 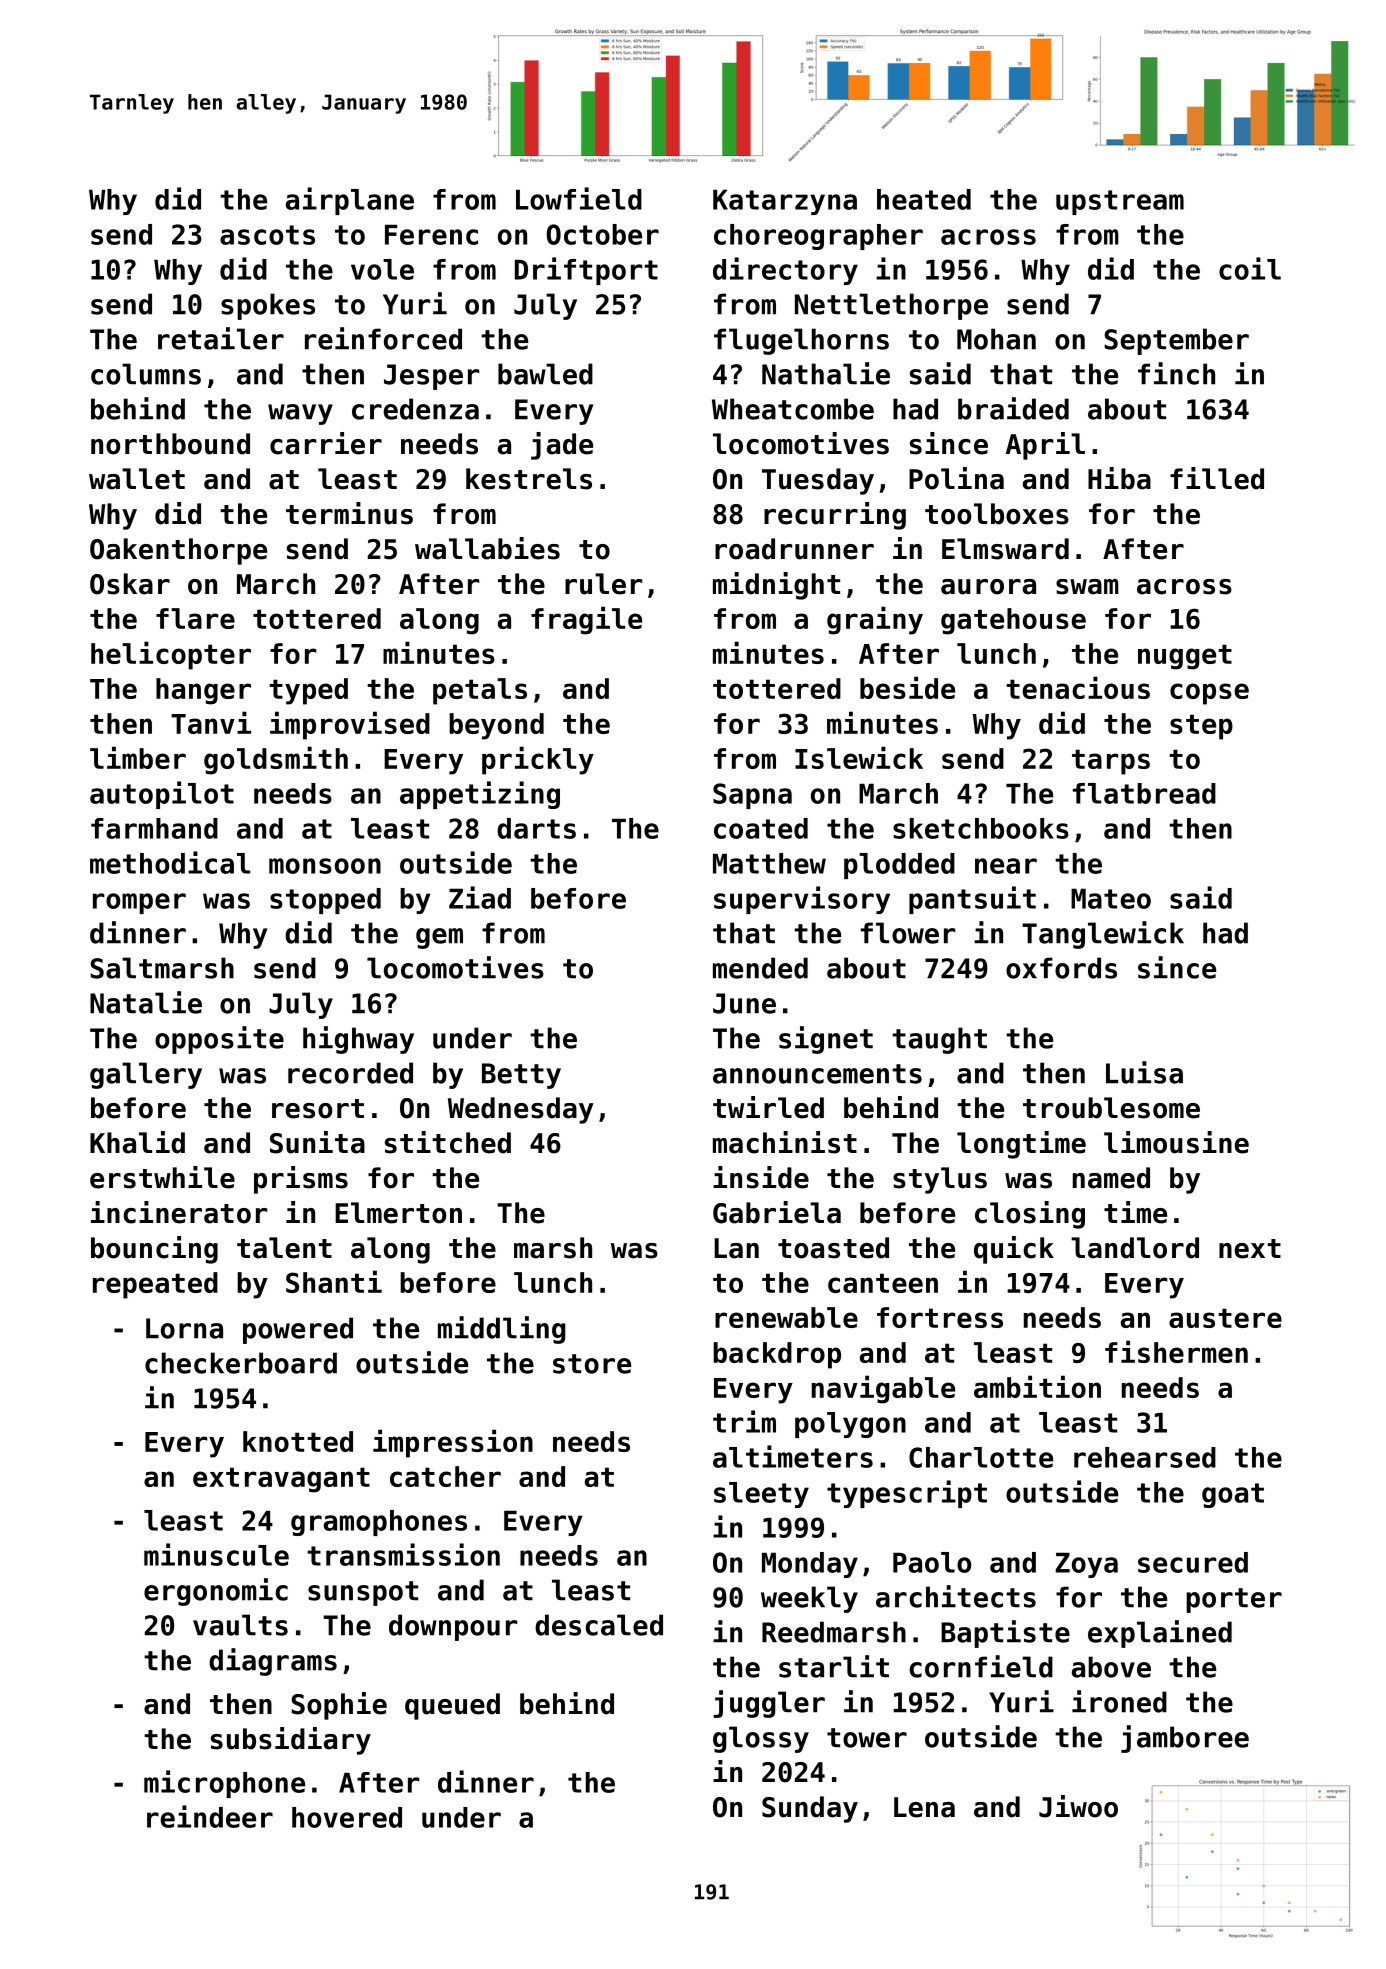 What do you see at coordinates (924, 1807) in the page?
I see `Lena` at bounding box center [924, 1807].
